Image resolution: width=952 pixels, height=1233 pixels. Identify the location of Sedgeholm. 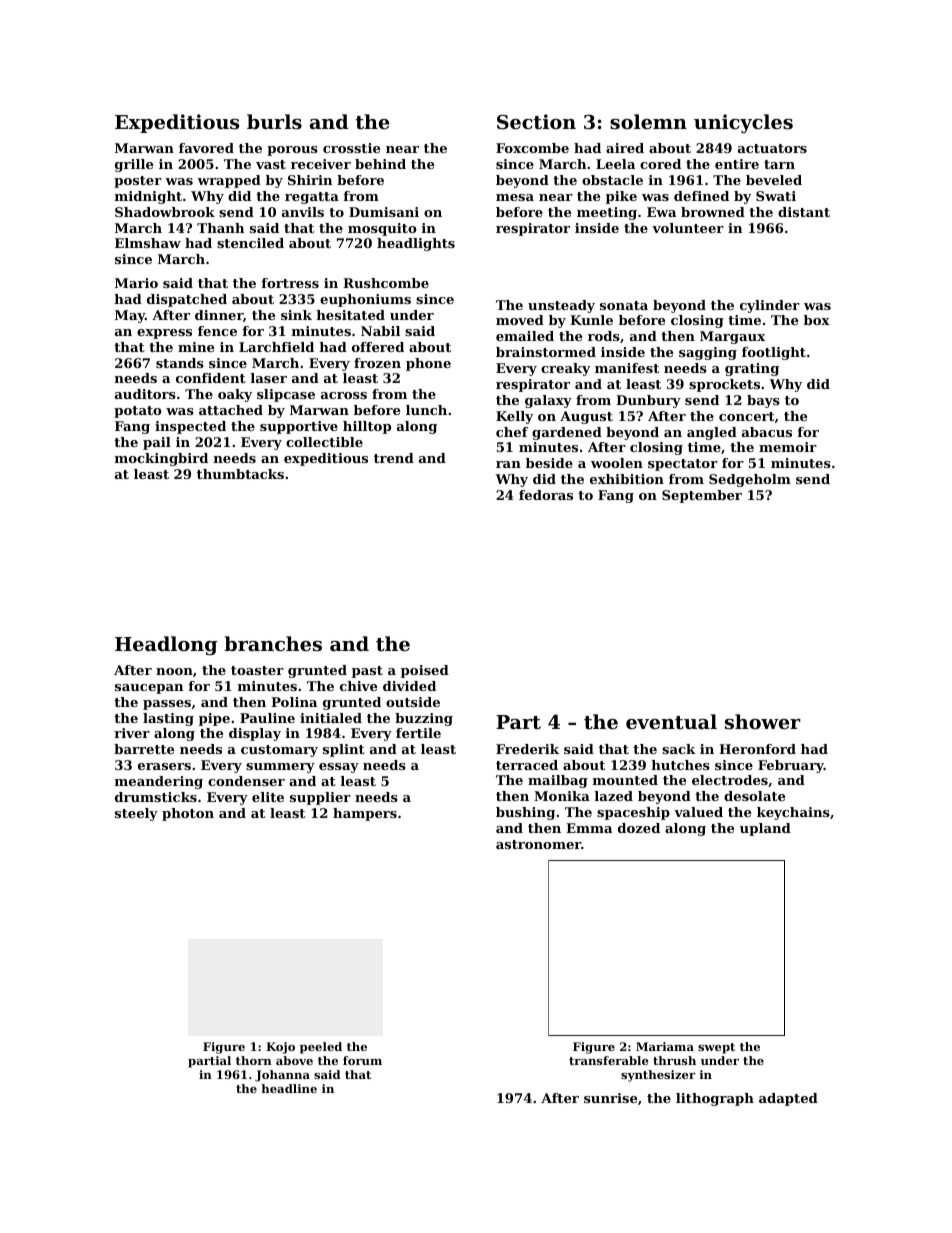
(750, 480).
